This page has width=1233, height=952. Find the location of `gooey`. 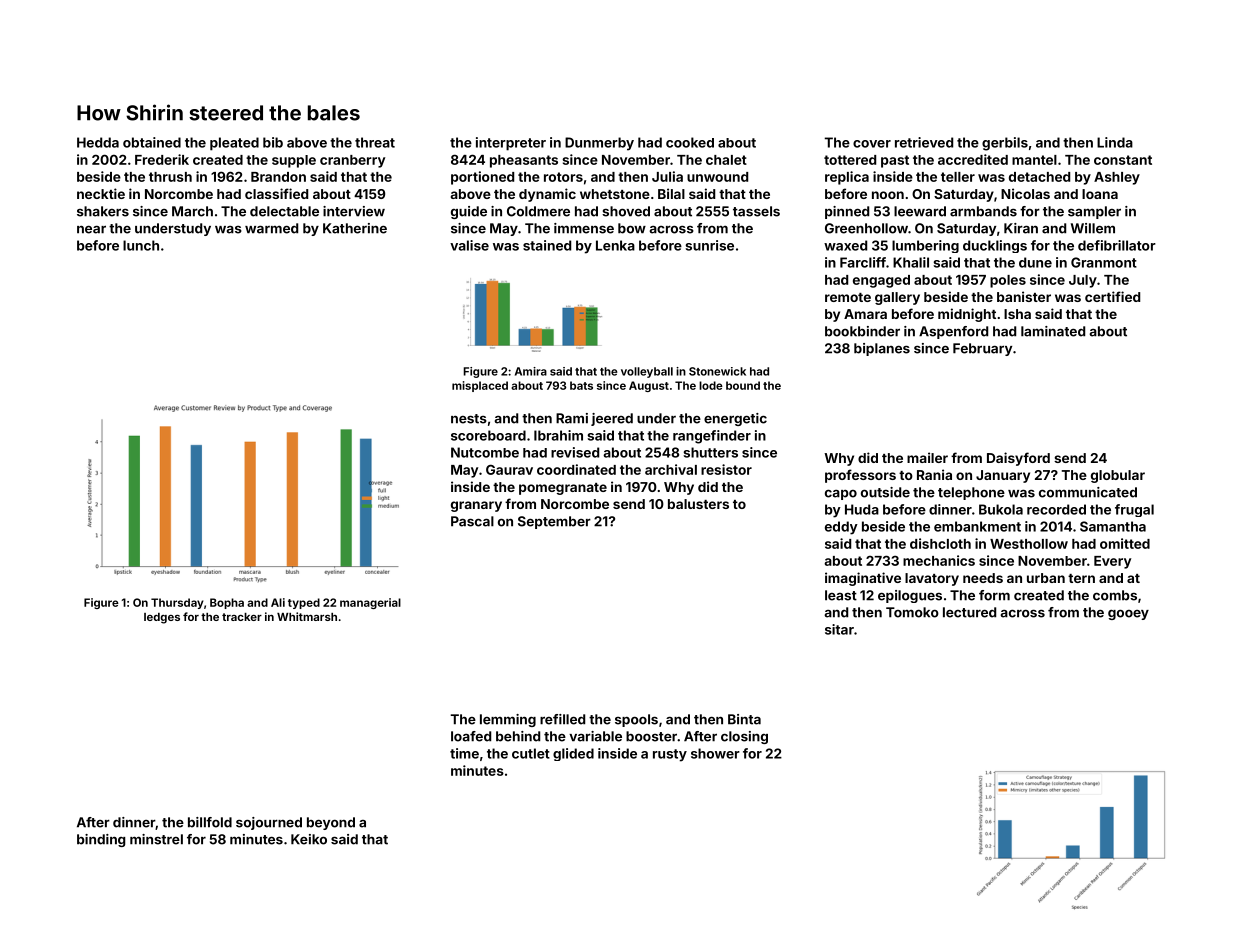

gooey is located at coordinates (1128, 614).
